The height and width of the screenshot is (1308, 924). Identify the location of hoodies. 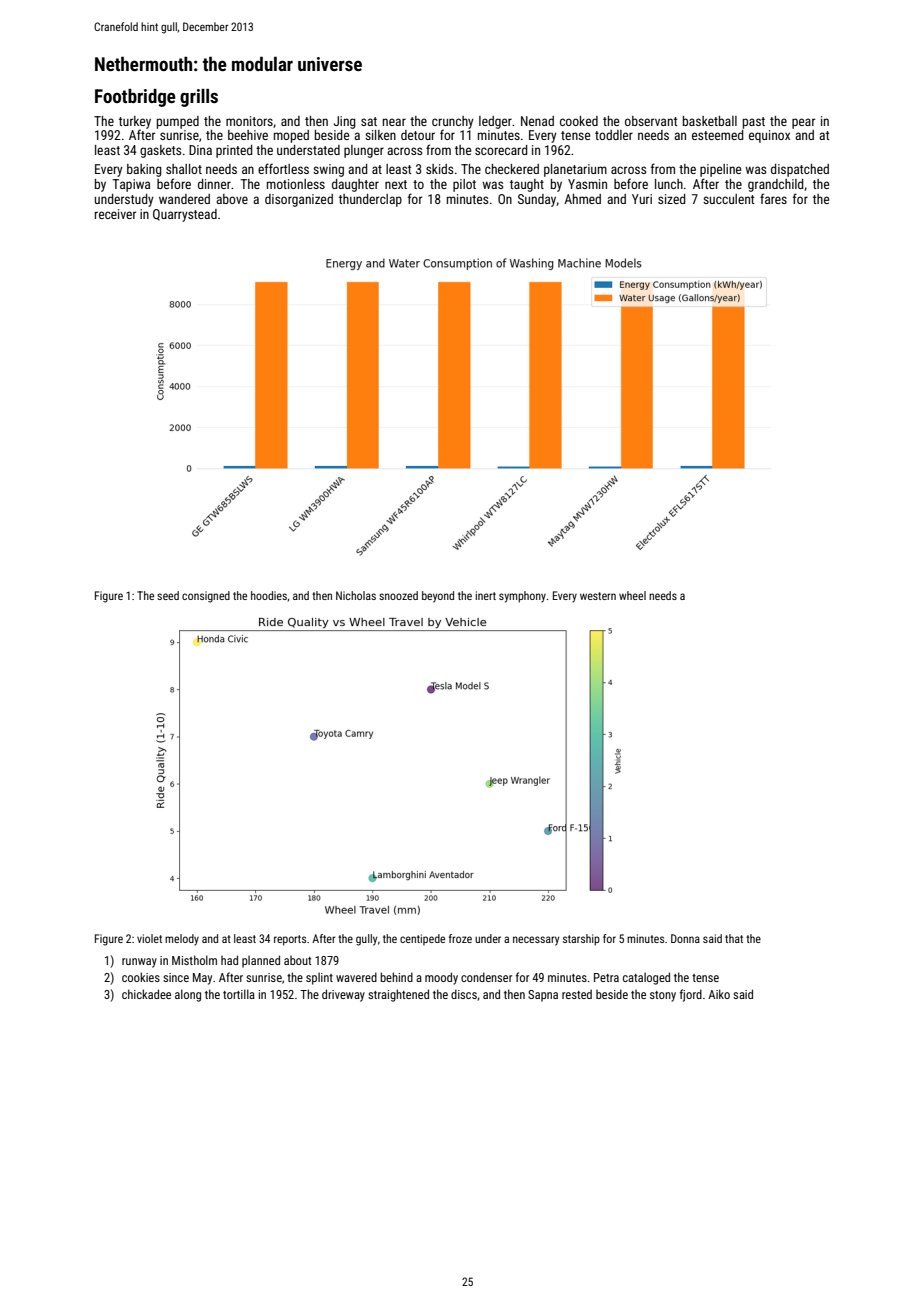
(269, 595).
